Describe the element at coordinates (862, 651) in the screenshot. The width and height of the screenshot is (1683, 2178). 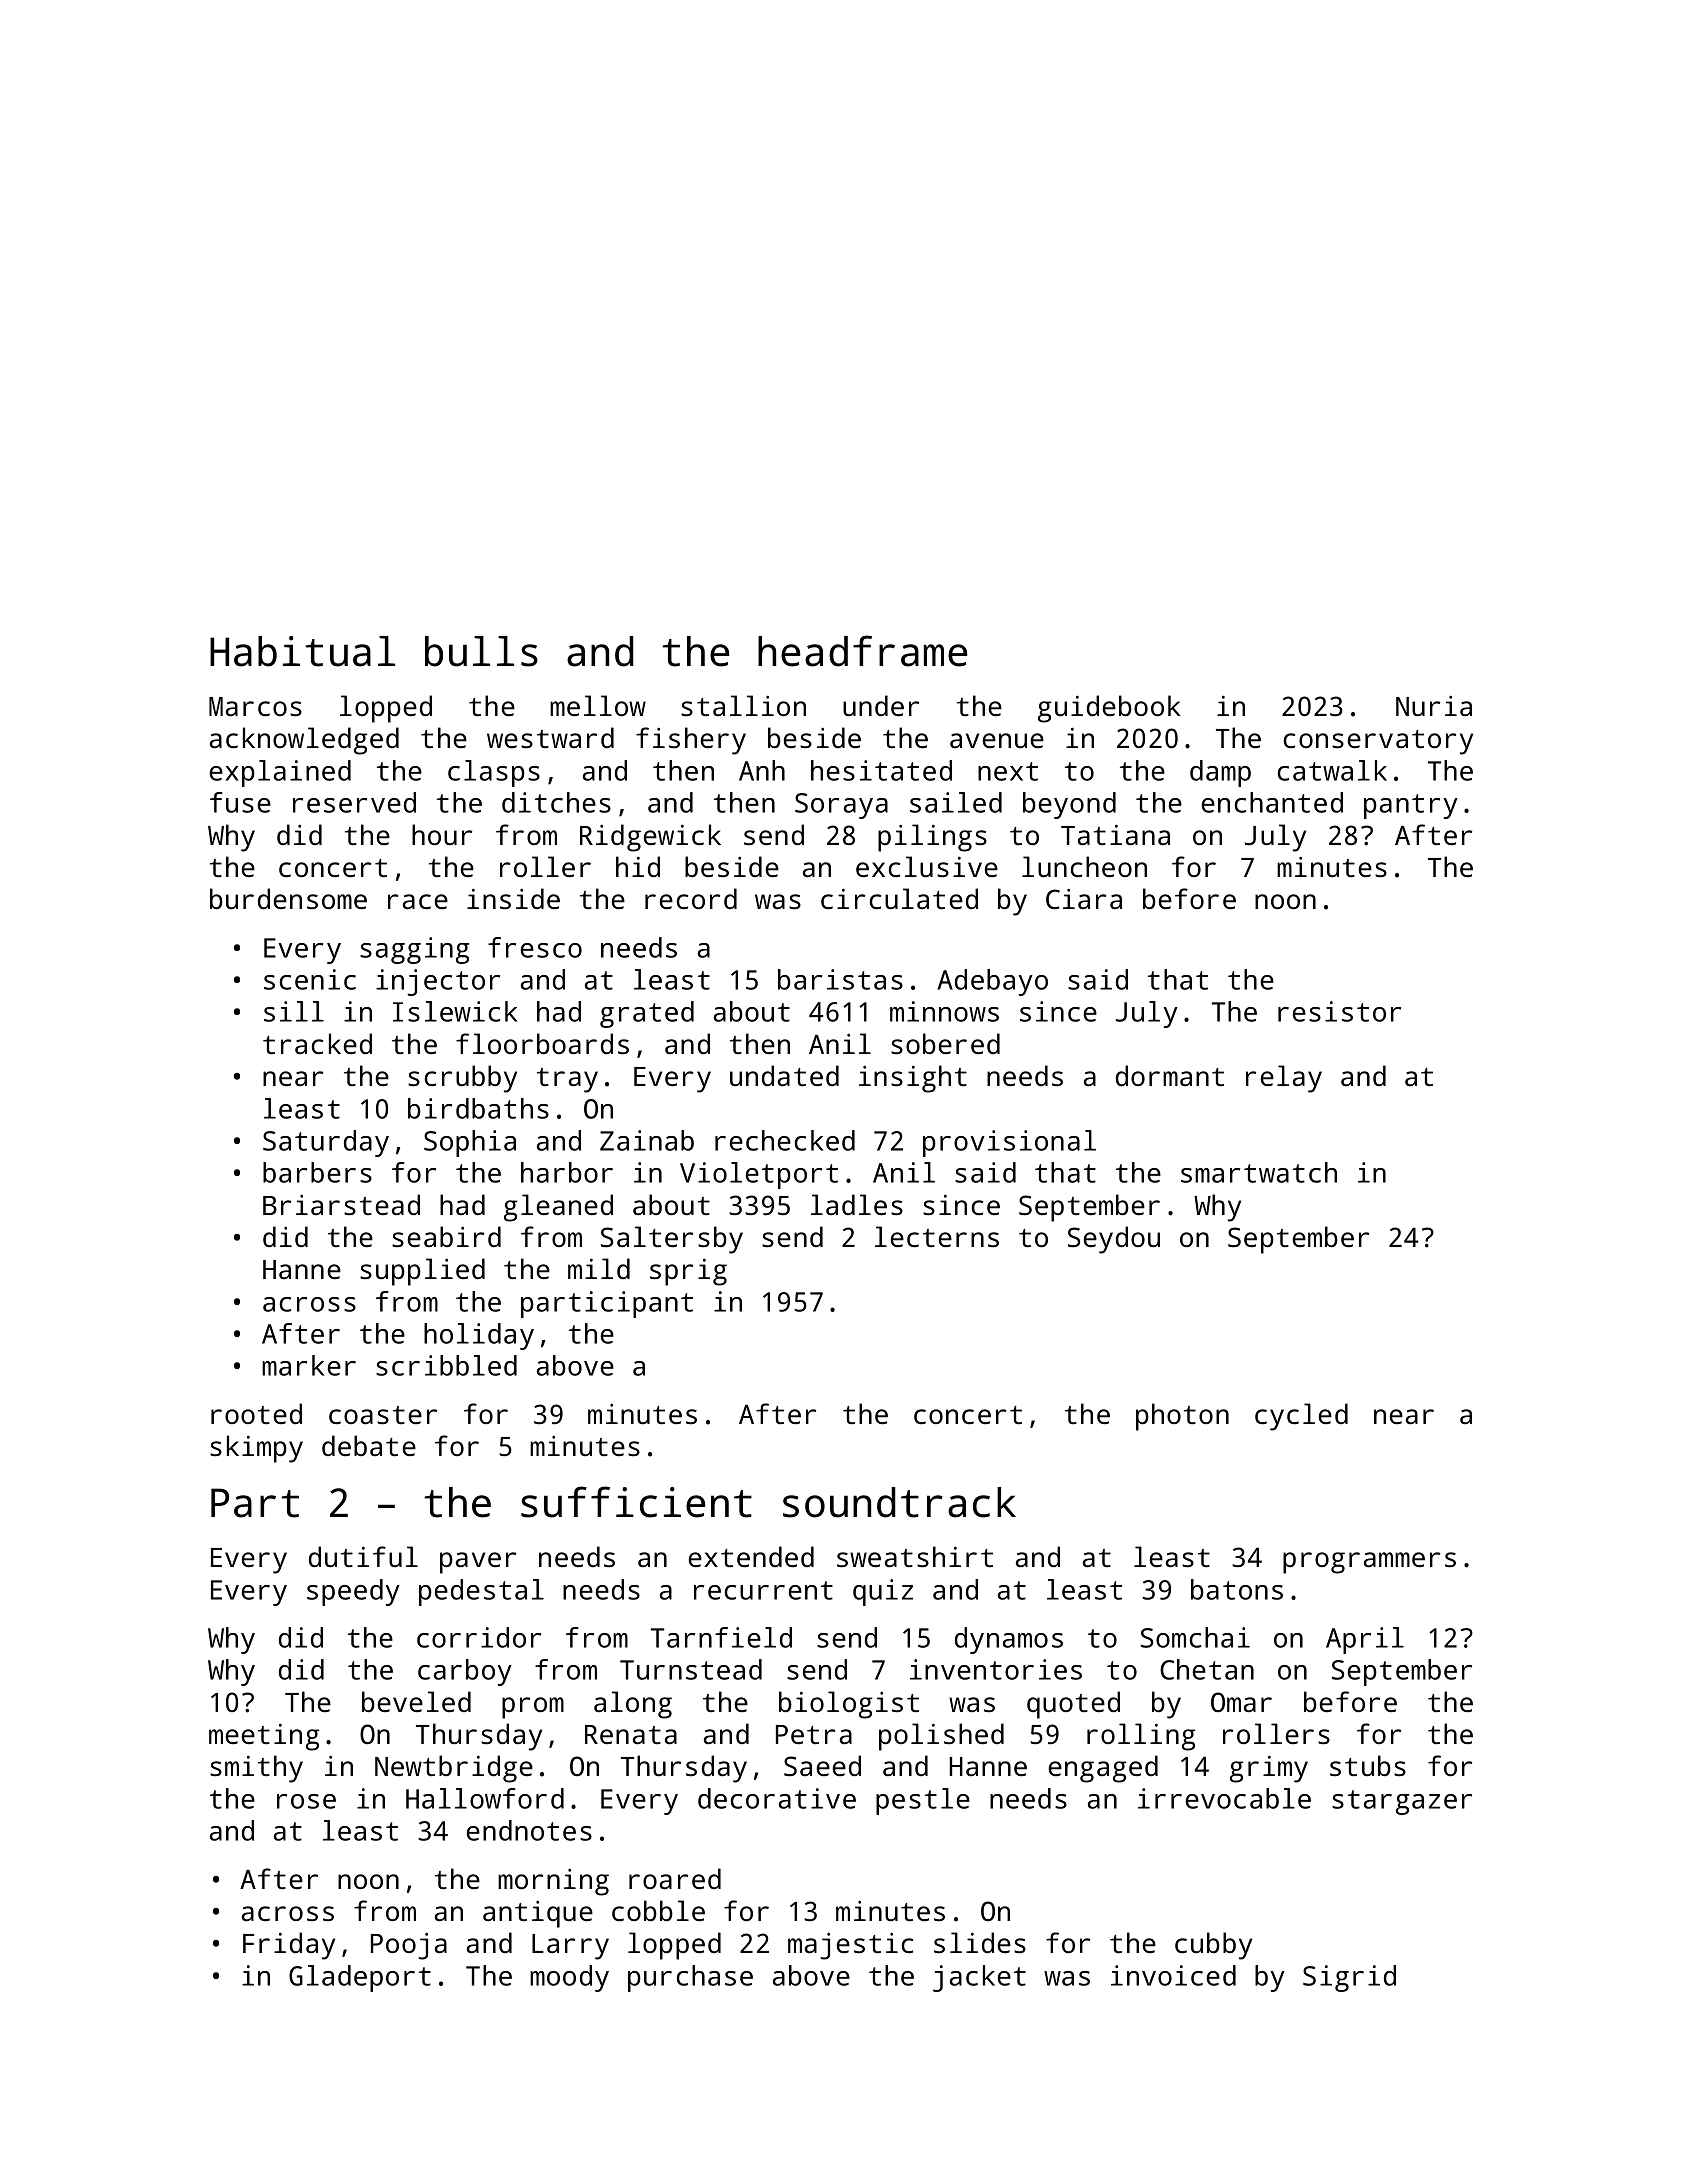
I see `headframe` at that location.
